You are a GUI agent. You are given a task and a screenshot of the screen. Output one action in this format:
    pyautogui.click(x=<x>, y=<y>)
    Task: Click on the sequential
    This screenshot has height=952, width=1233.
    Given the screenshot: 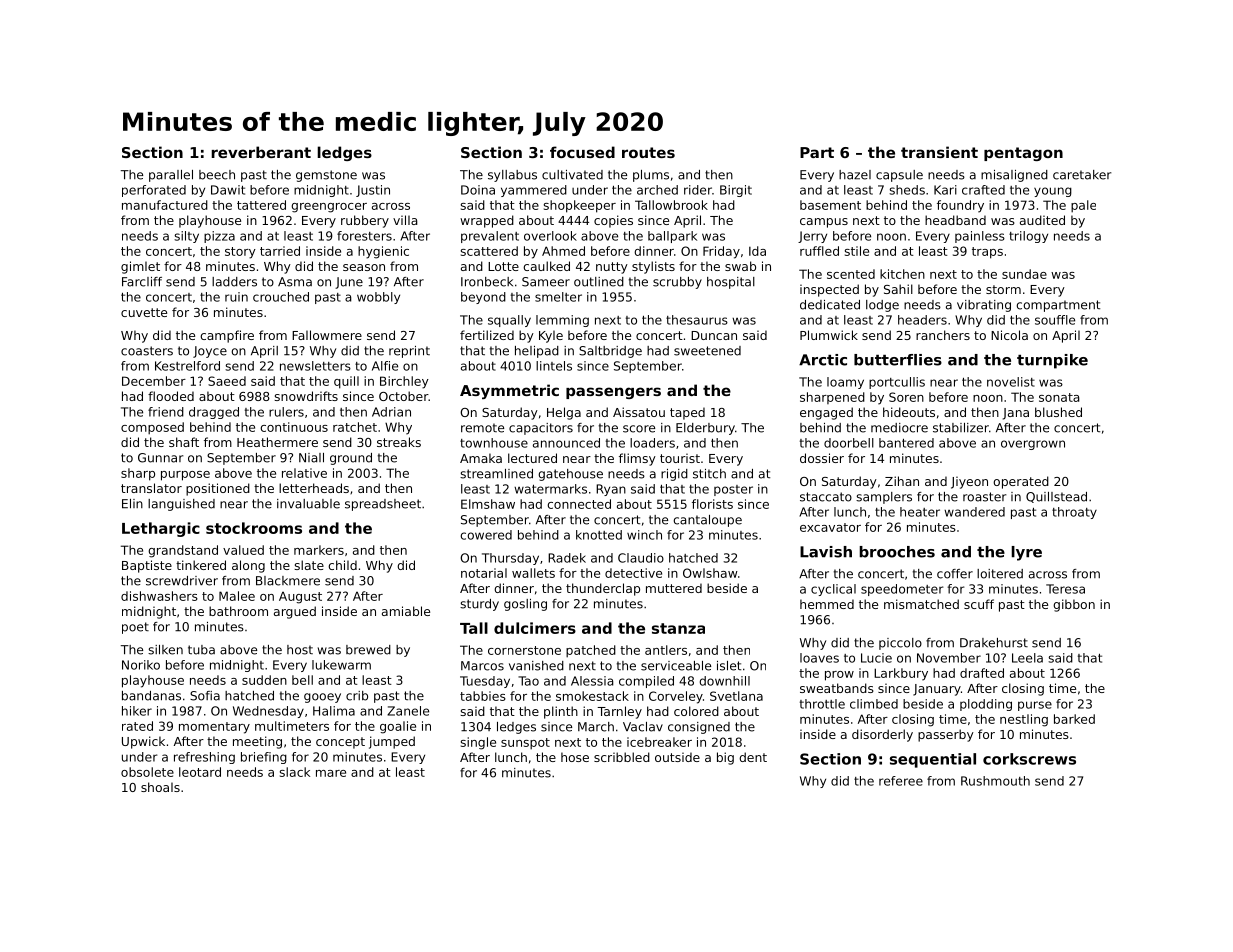 What is the action you would take?
    pyautogui.click(x=933, y=760)
